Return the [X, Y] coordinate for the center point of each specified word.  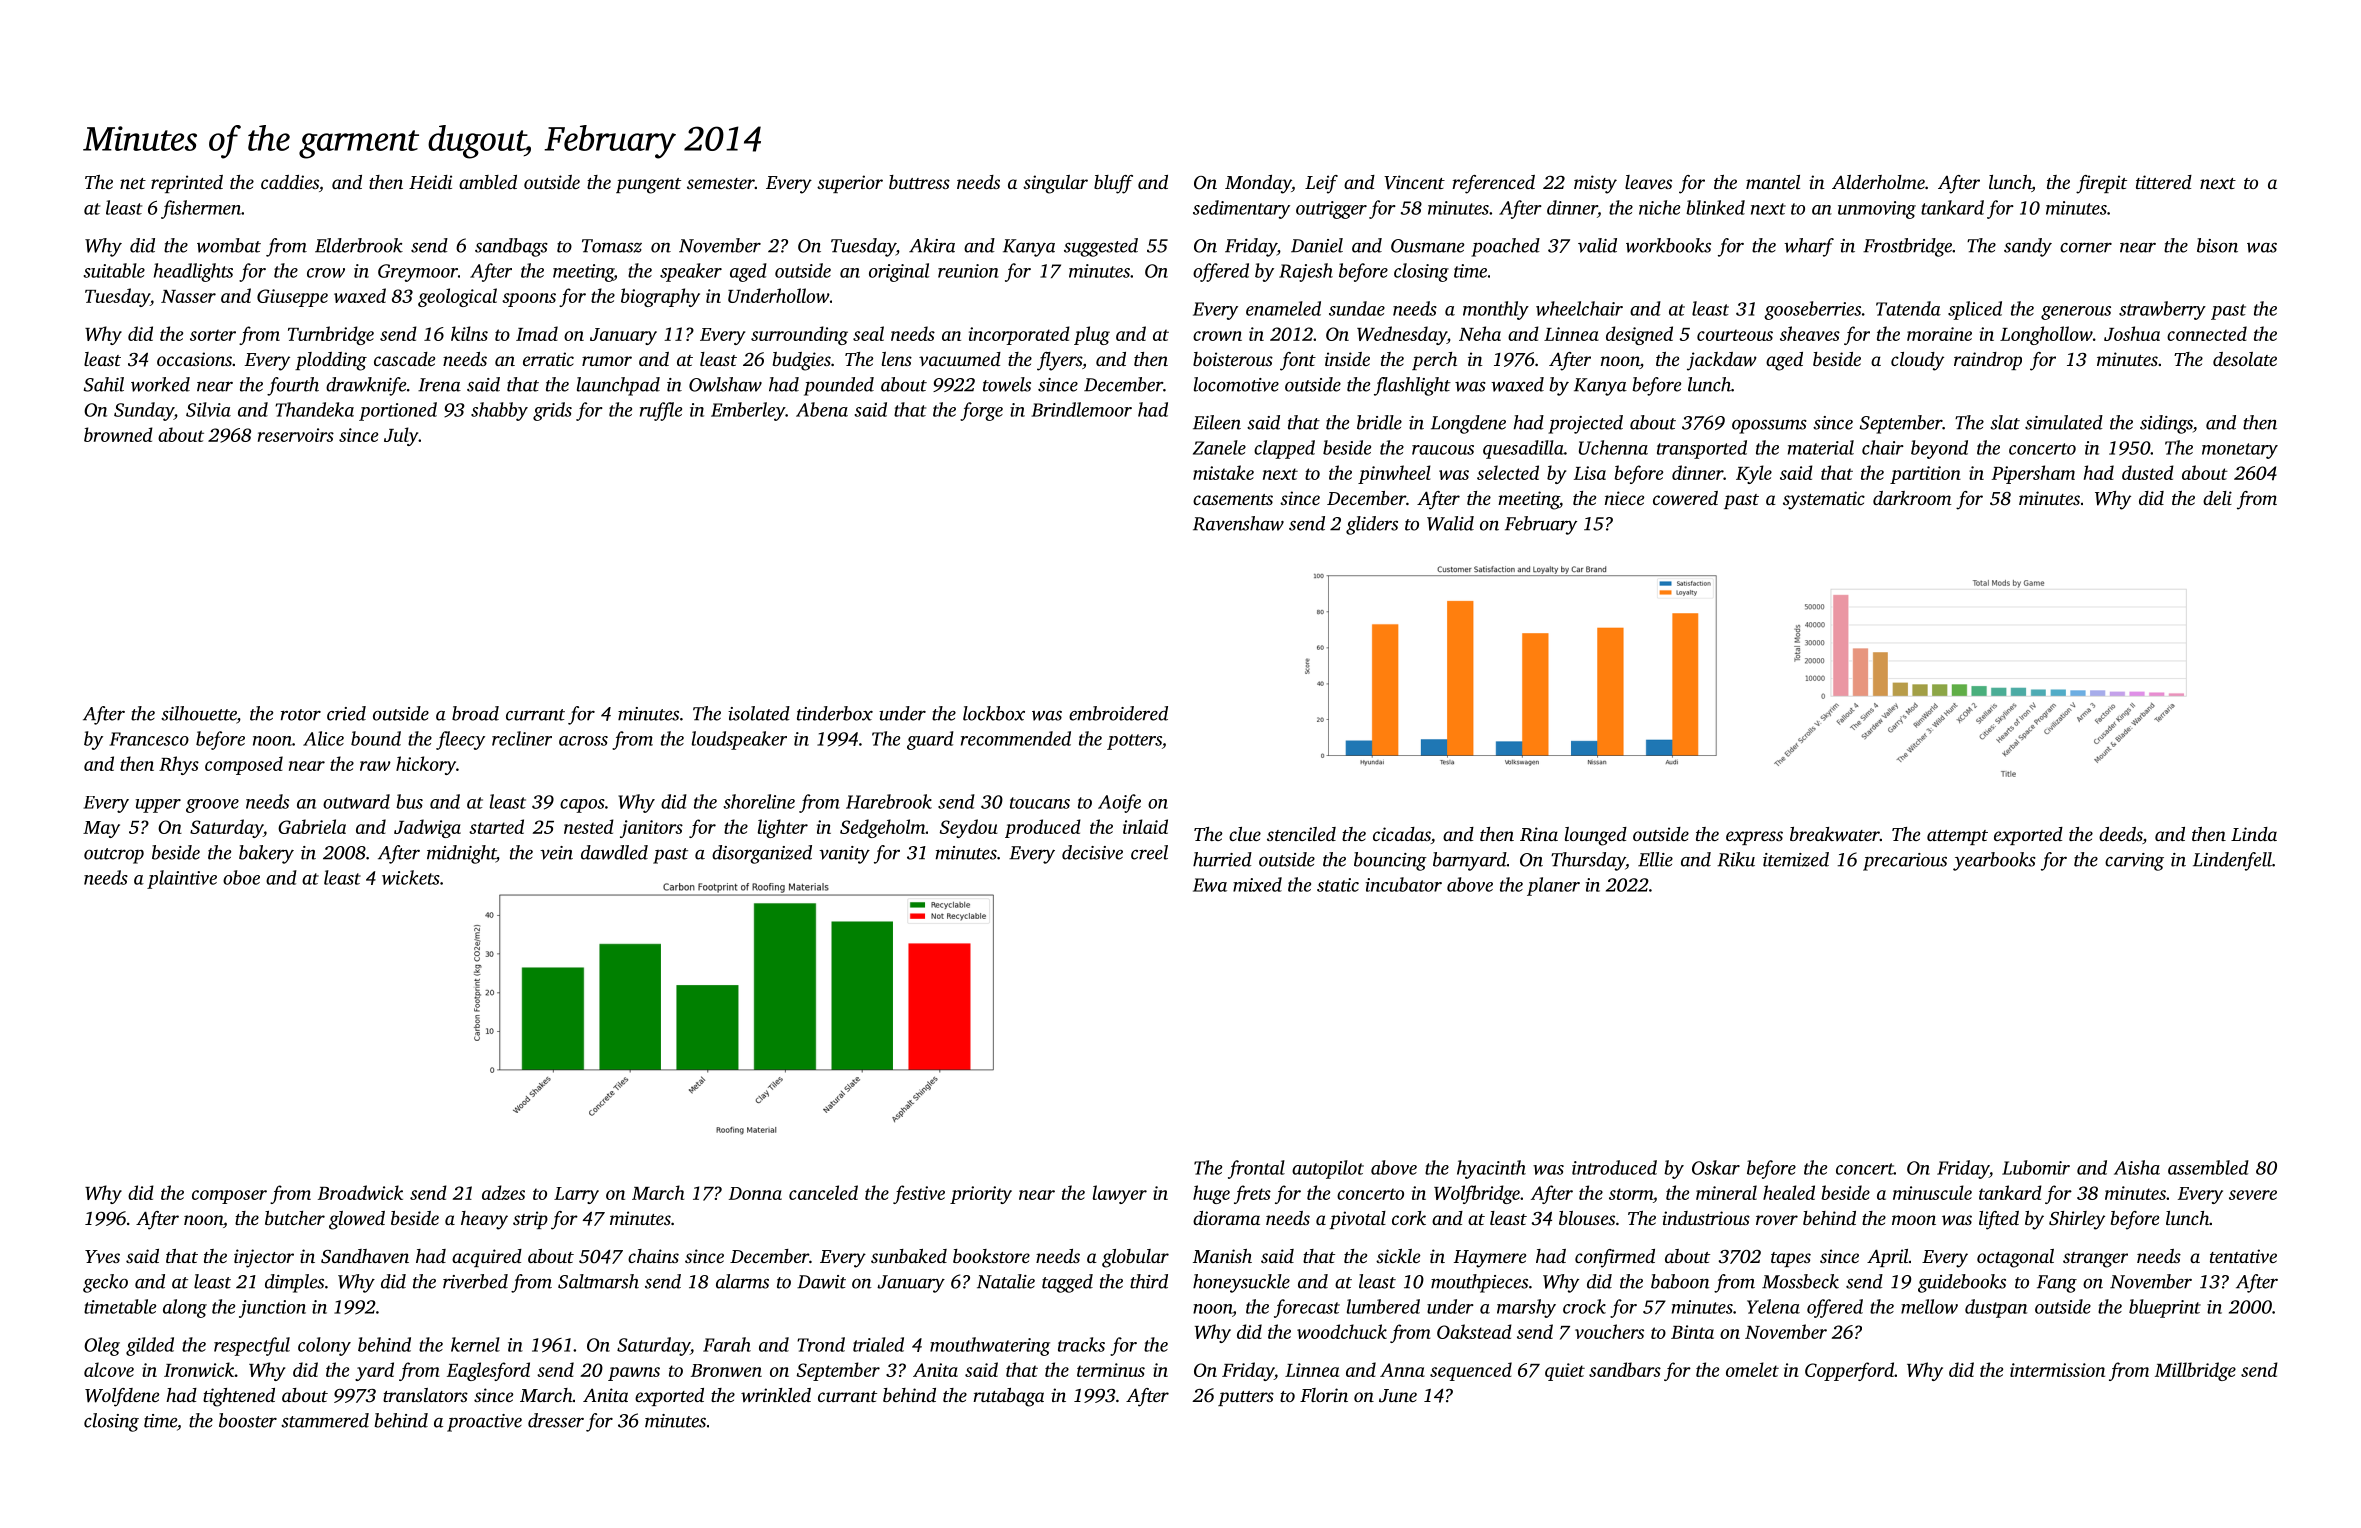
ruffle [661, 411]
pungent [648, 186]
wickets [411, 877]
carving [2134, 862]
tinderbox [835, 713]
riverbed [475, 1281]
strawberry [2162, 310]
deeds [2120, 834]
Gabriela [312, 826]
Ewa [1210, 885]
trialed [878, 1344]
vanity [844, 855]
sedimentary [1241, 209]
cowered [1685, 498]
